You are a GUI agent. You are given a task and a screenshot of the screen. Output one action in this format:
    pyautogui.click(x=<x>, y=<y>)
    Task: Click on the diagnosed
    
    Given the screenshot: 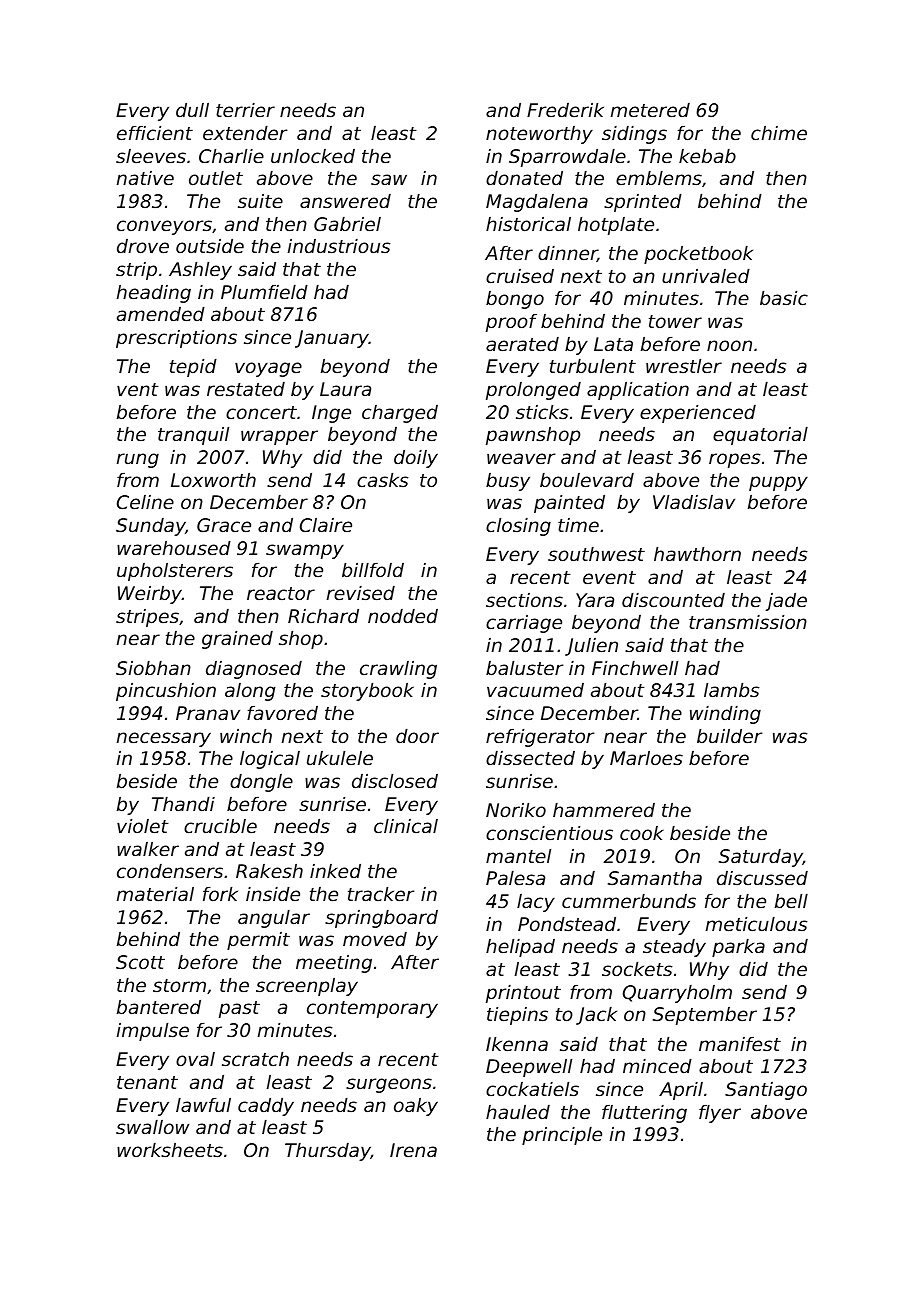 What is the action you would take?
    pyautogui.click(x=254, y=670)
